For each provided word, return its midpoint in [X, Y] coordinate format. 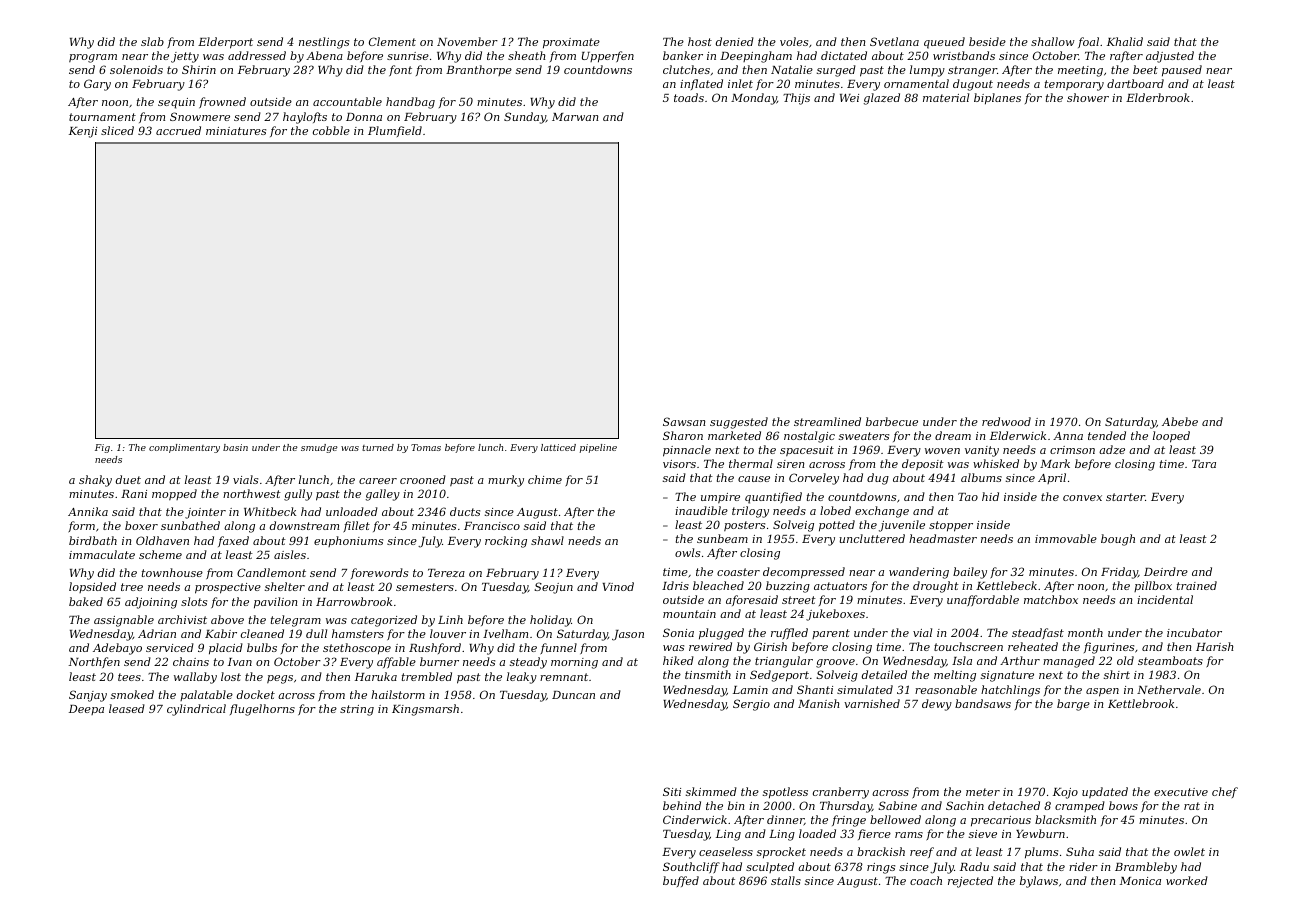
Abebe [1180, 421]
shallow [1053, 41]
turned [378, 447]
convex [1082, 498]
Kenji [83, 132]
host [700, 41]
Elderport [225, 43]
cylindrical [196, 710]
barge [1073, 705]
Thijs [796, 99]
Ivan [240, 662]
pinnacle [687, 451]
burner [439, 661]
